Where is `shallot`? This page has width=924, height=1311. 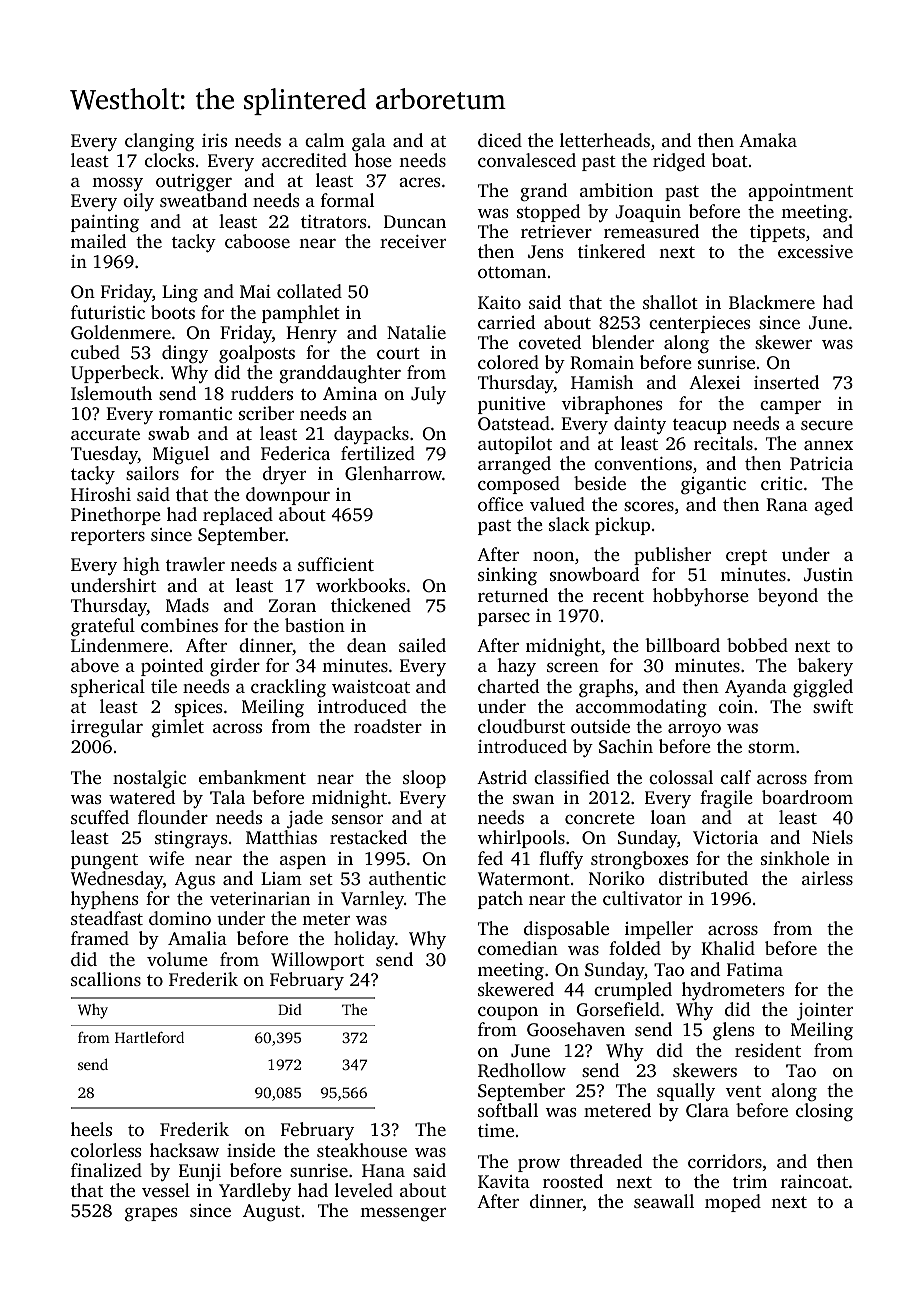
shallot is located at coordinates (670, 302).
